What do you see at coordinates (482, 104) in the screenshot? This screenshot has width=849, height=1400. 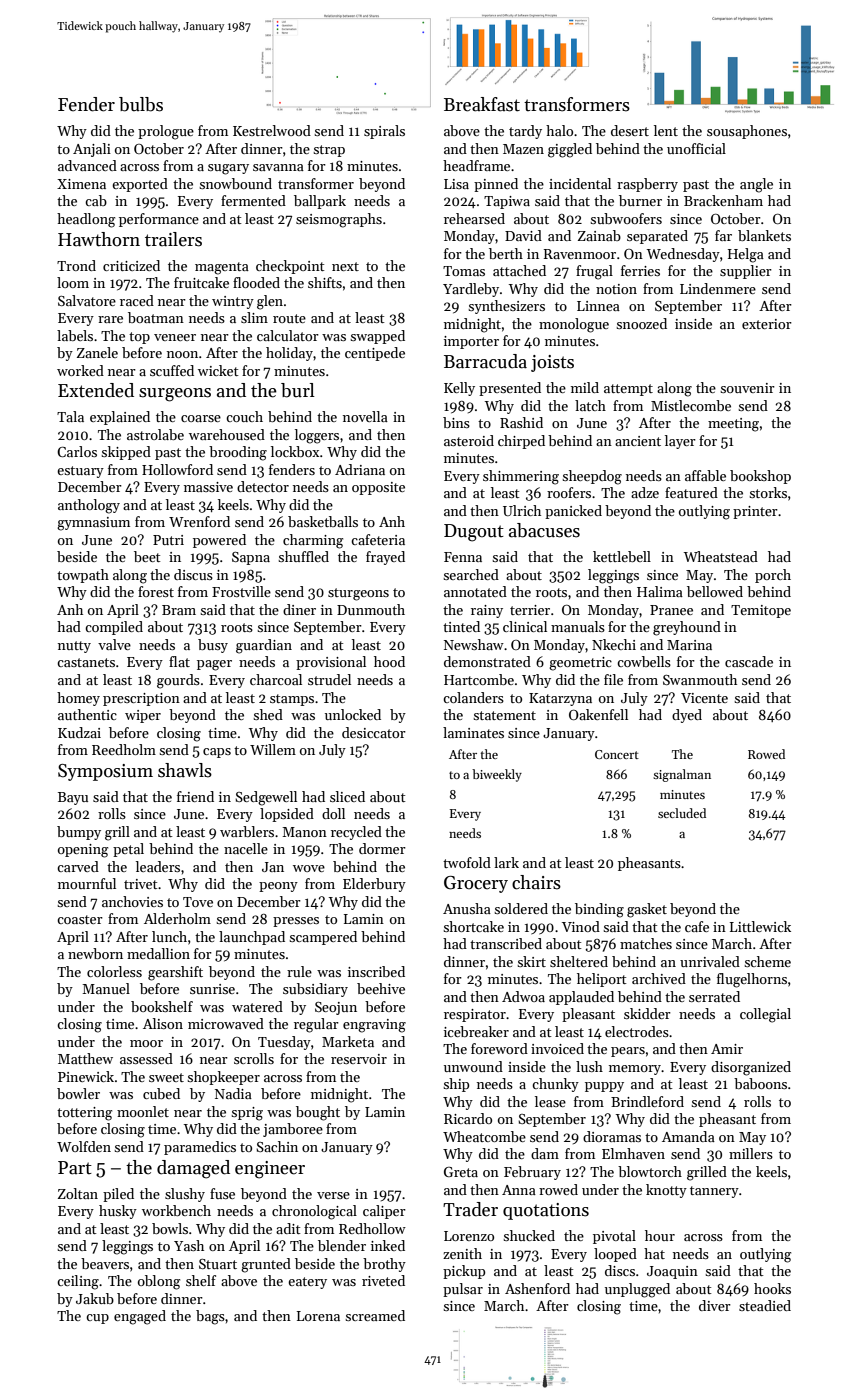 I see `Breakfast` at bounding box center [482, 104].
